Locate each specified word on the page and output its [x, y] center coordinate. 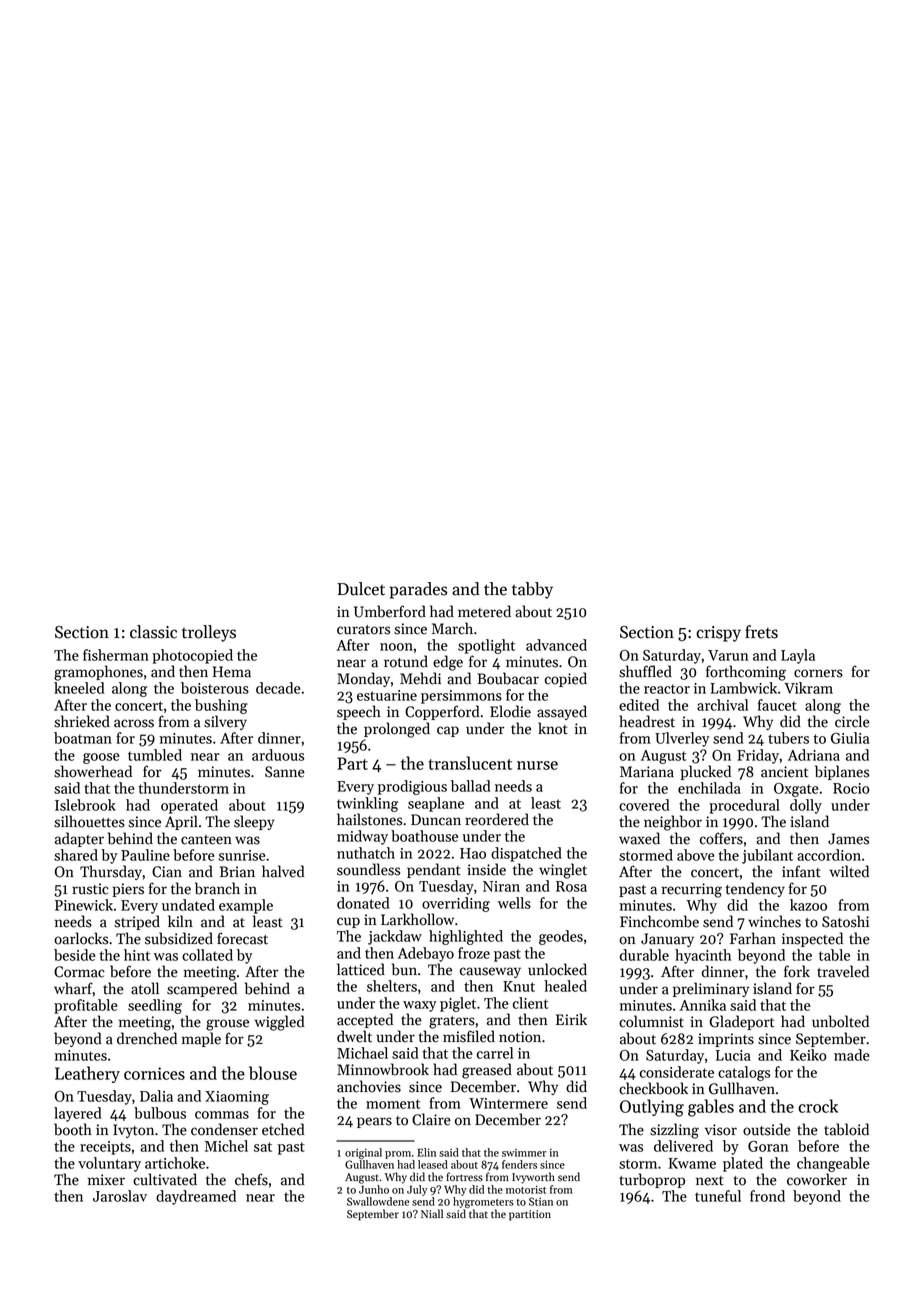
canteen [206, 840]
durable [644, 955]
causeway [490, 972]
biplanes [842, 772]
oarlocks [81, 938]
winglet [563, 871]
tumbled [155, 755]
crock [818, 1106]
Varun [728, 655]
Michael [362, 1053]
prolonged [397, 730]
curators [363, 630]
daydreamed [196, 1197]
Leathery [87, 1074]
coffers [721, 838]
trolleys [209, 633]
